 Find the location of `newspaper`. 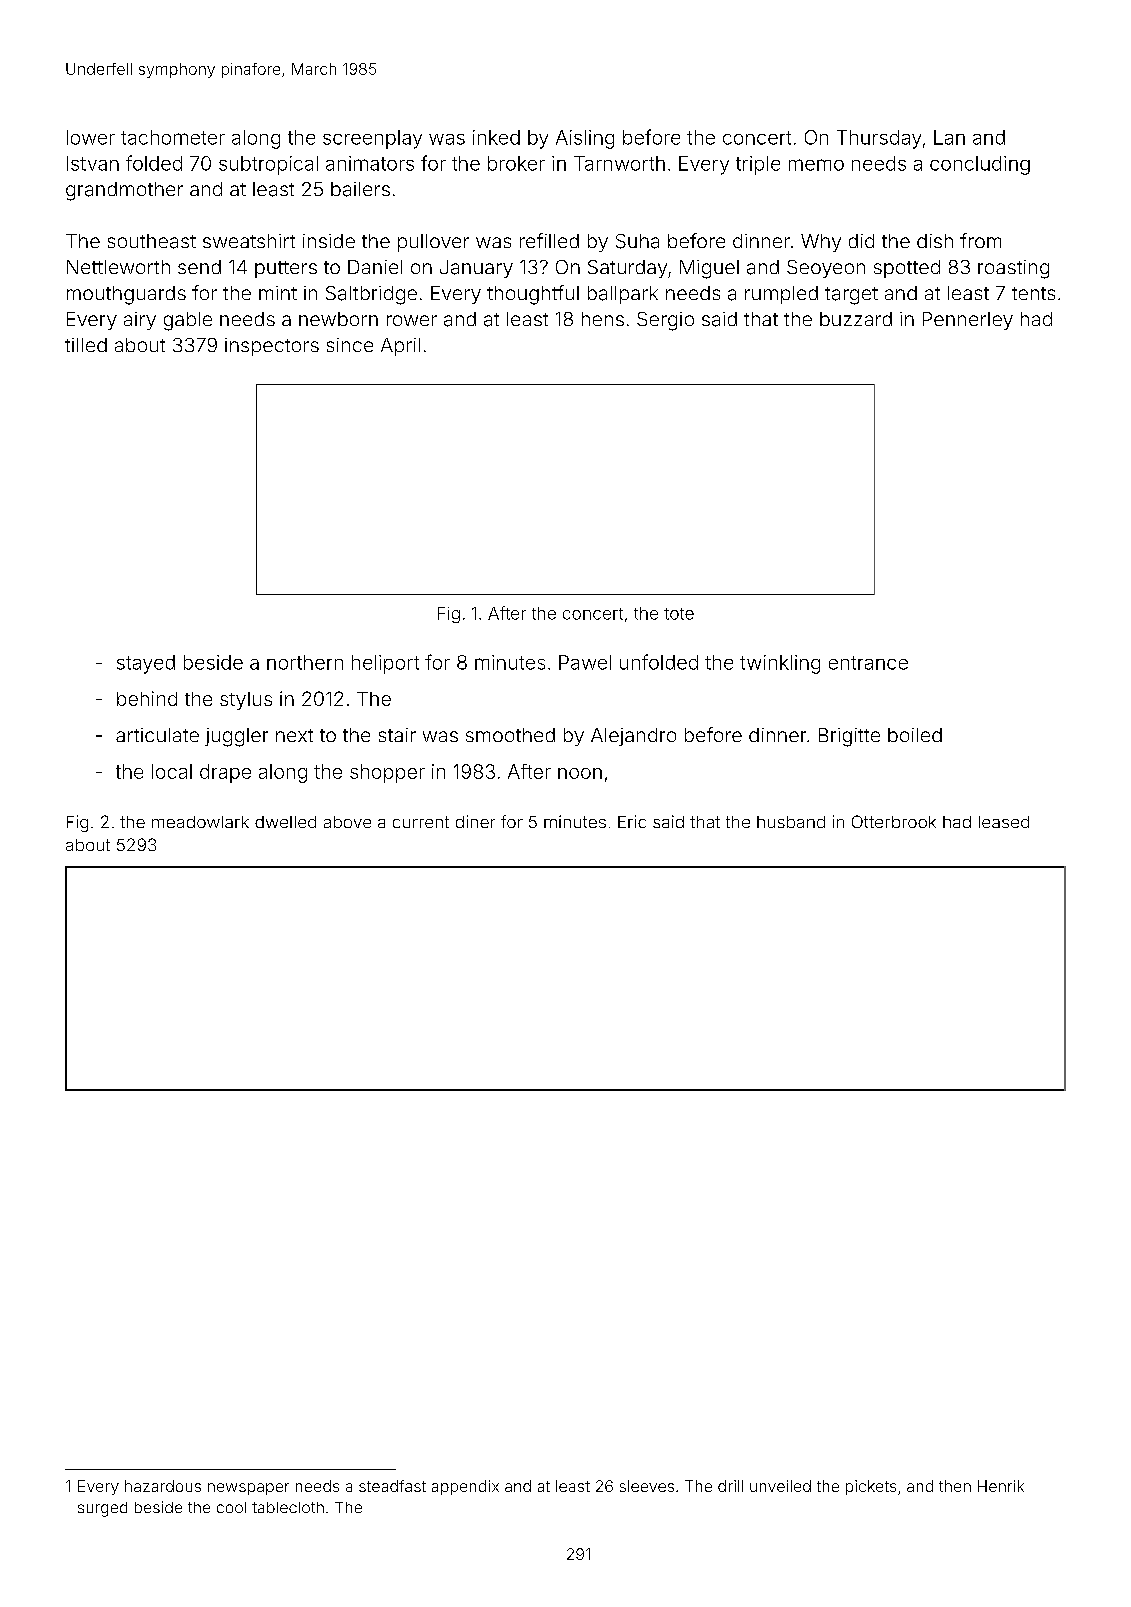

newspaper is located at coordinates (248, 1489).
